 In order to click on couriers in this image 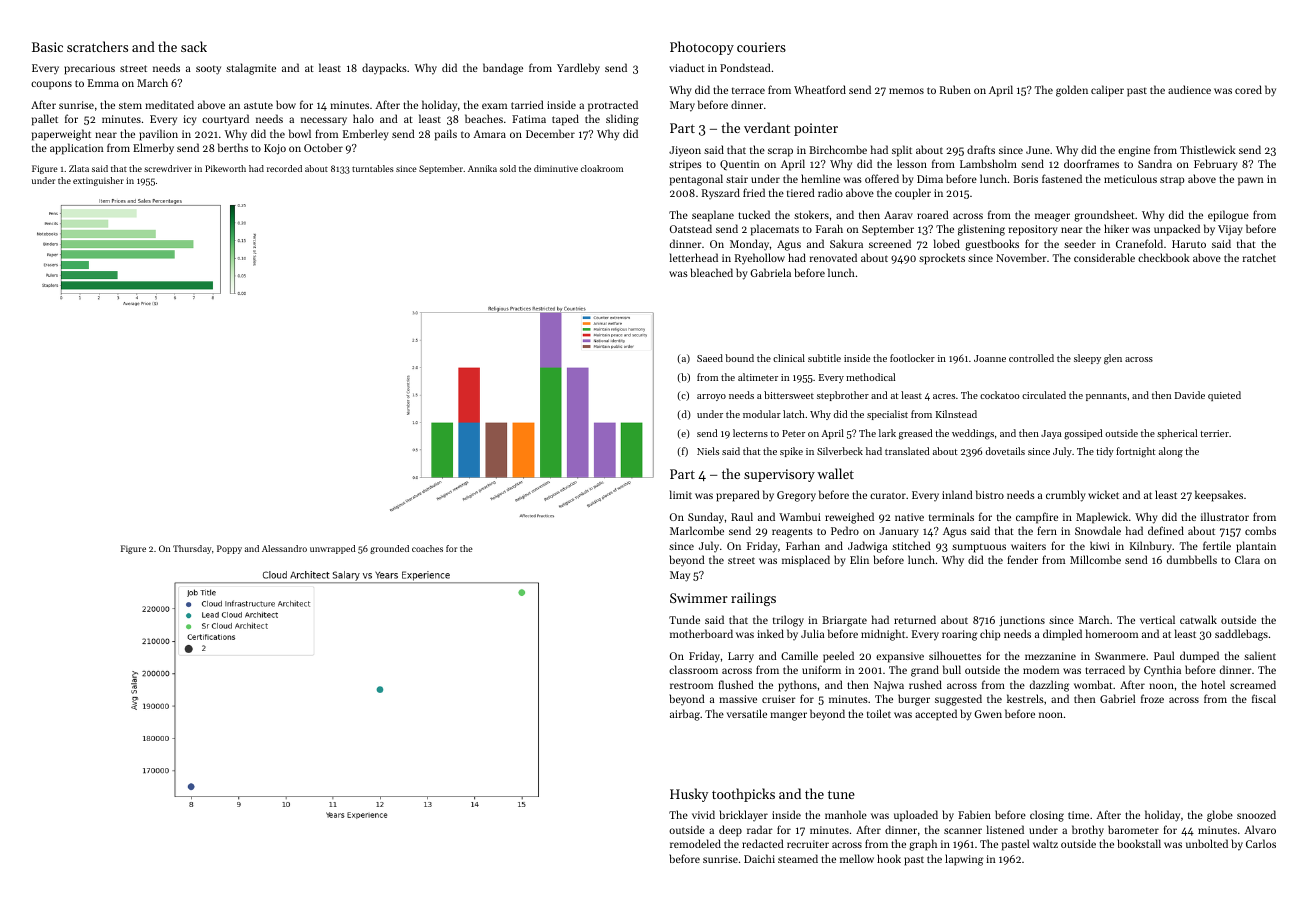, I will do `click(761, 47)`.
